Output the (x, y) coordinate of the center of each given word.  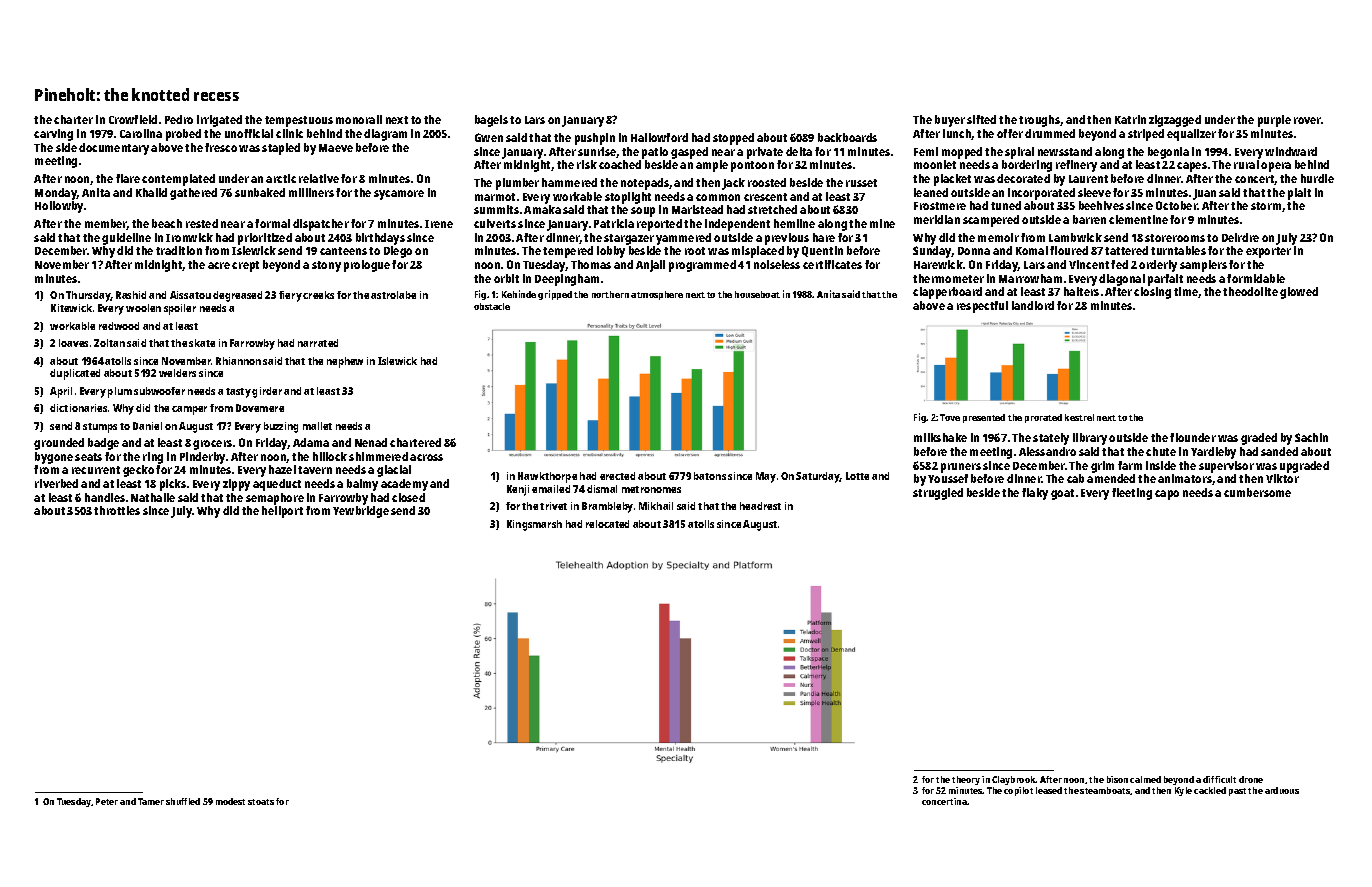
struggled (938, 494)
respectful (982, 307)
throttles (117, 510)
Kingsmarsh (534, 525)
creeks (318, 295)
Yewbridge (361, 512)
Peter (107, 801)
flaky (1035, 494)
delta (799, 151)
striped (1146, 135)
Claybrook (1014, 780)
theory (966, 780)
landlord (1033, 305)
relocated (607, 524)
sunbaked (260, 192)
